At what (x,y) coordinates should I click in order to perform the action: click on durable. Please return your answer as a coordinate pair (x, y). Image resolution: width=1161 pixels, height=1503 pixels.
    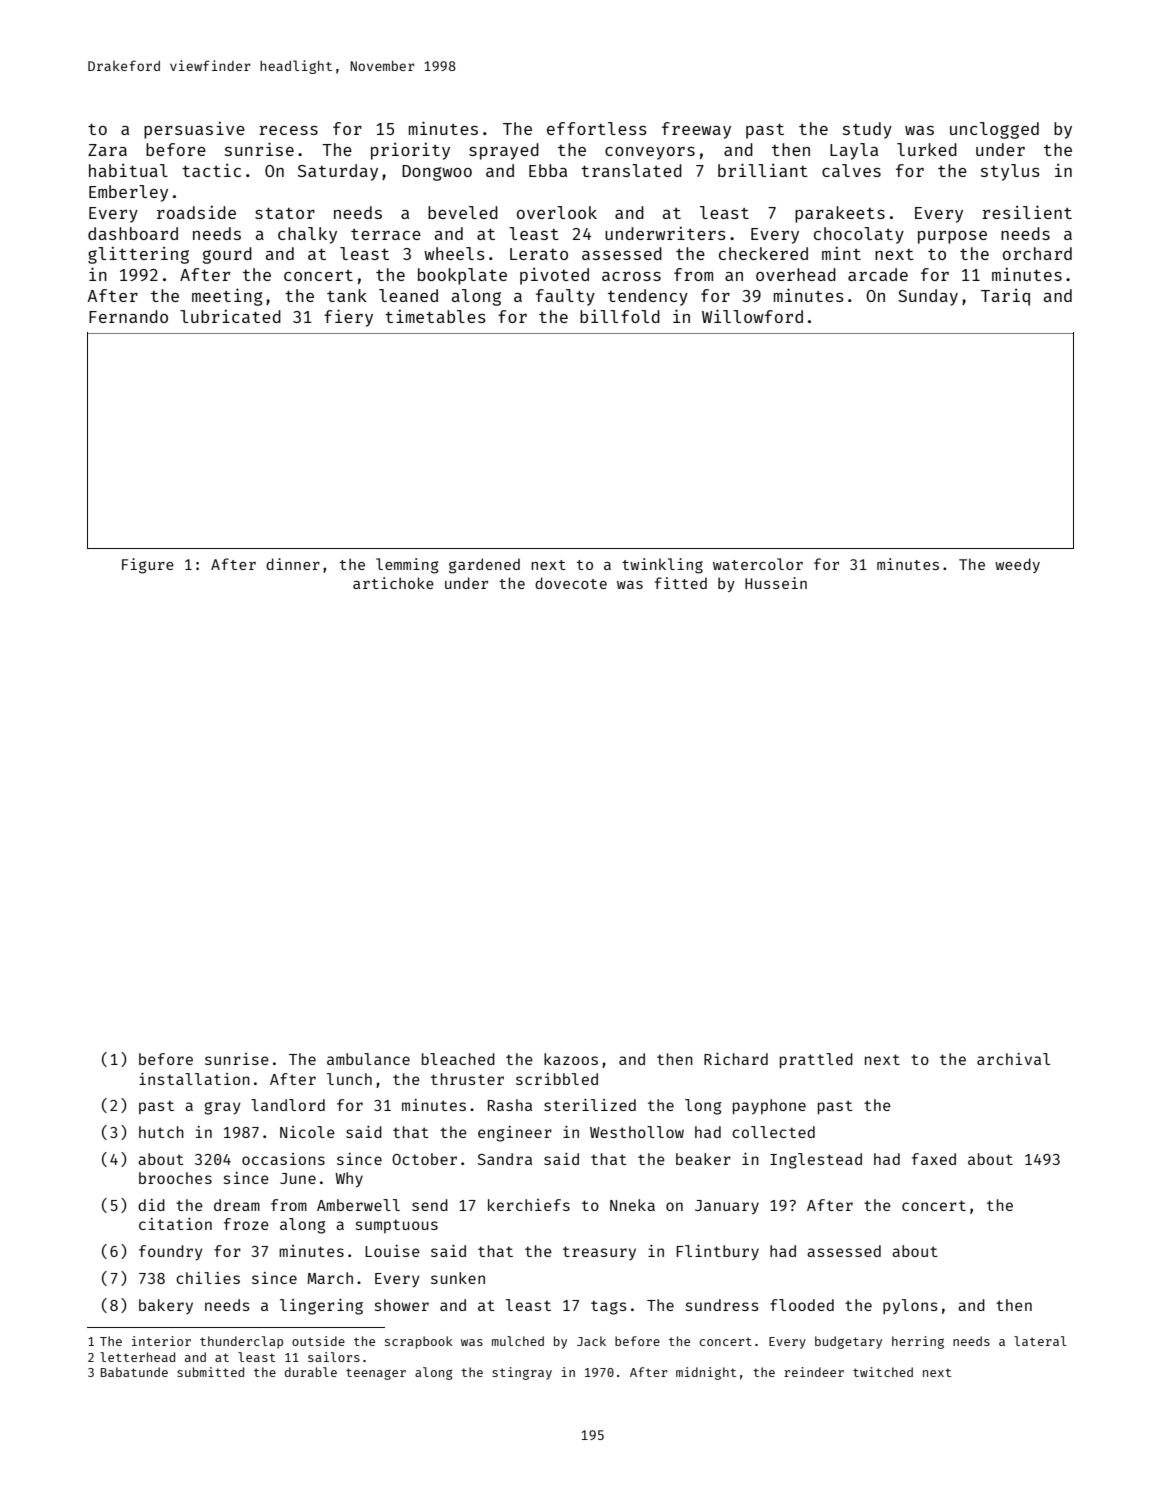
    Looking at the image, I should click on (311, 1372).
